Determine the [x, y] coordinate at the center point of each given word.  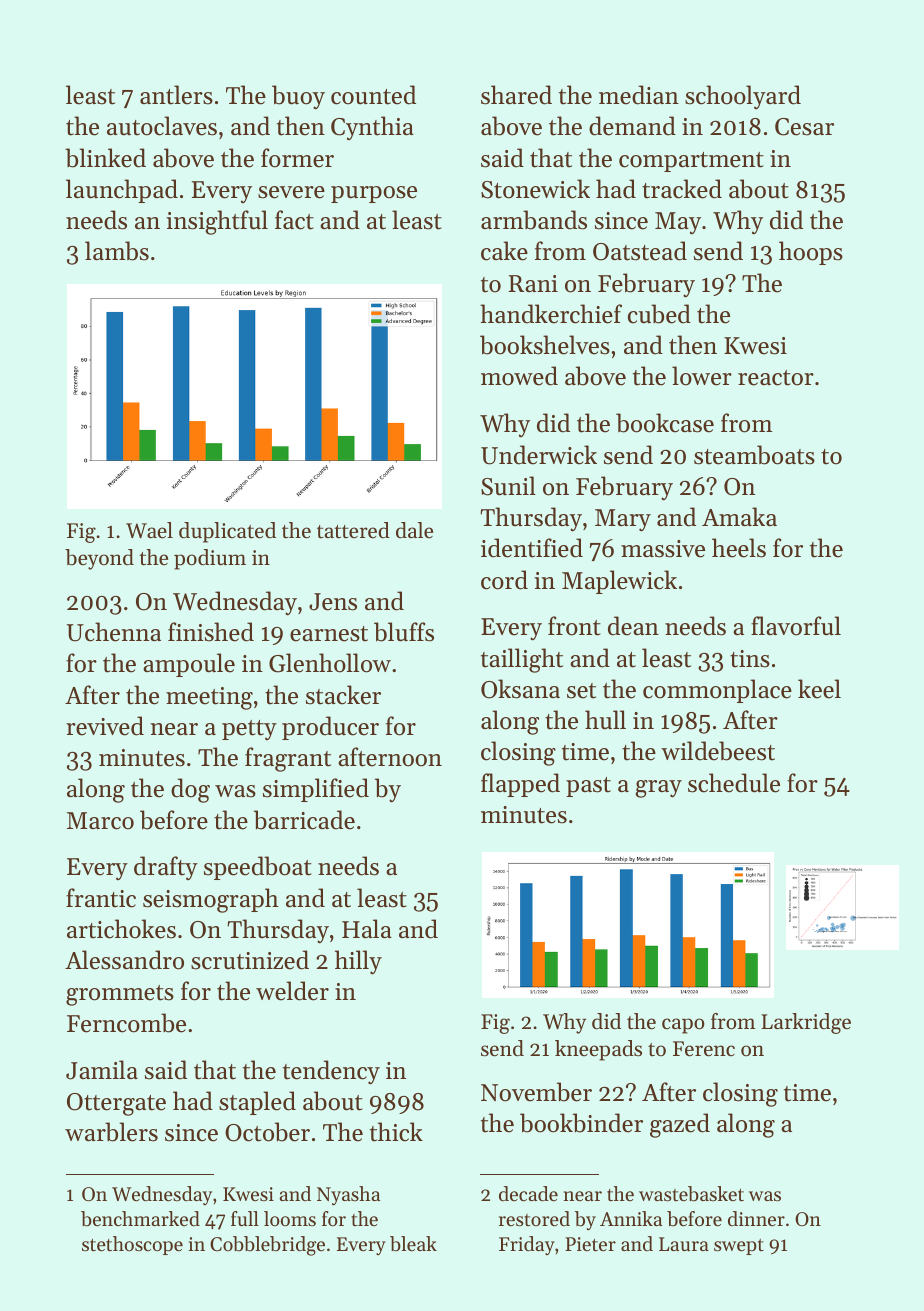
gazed [680, 1125]
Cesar [804, 127]
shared [516, 95]
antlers [176, 95]
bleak [413, 1244]
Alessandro [124, 960]
